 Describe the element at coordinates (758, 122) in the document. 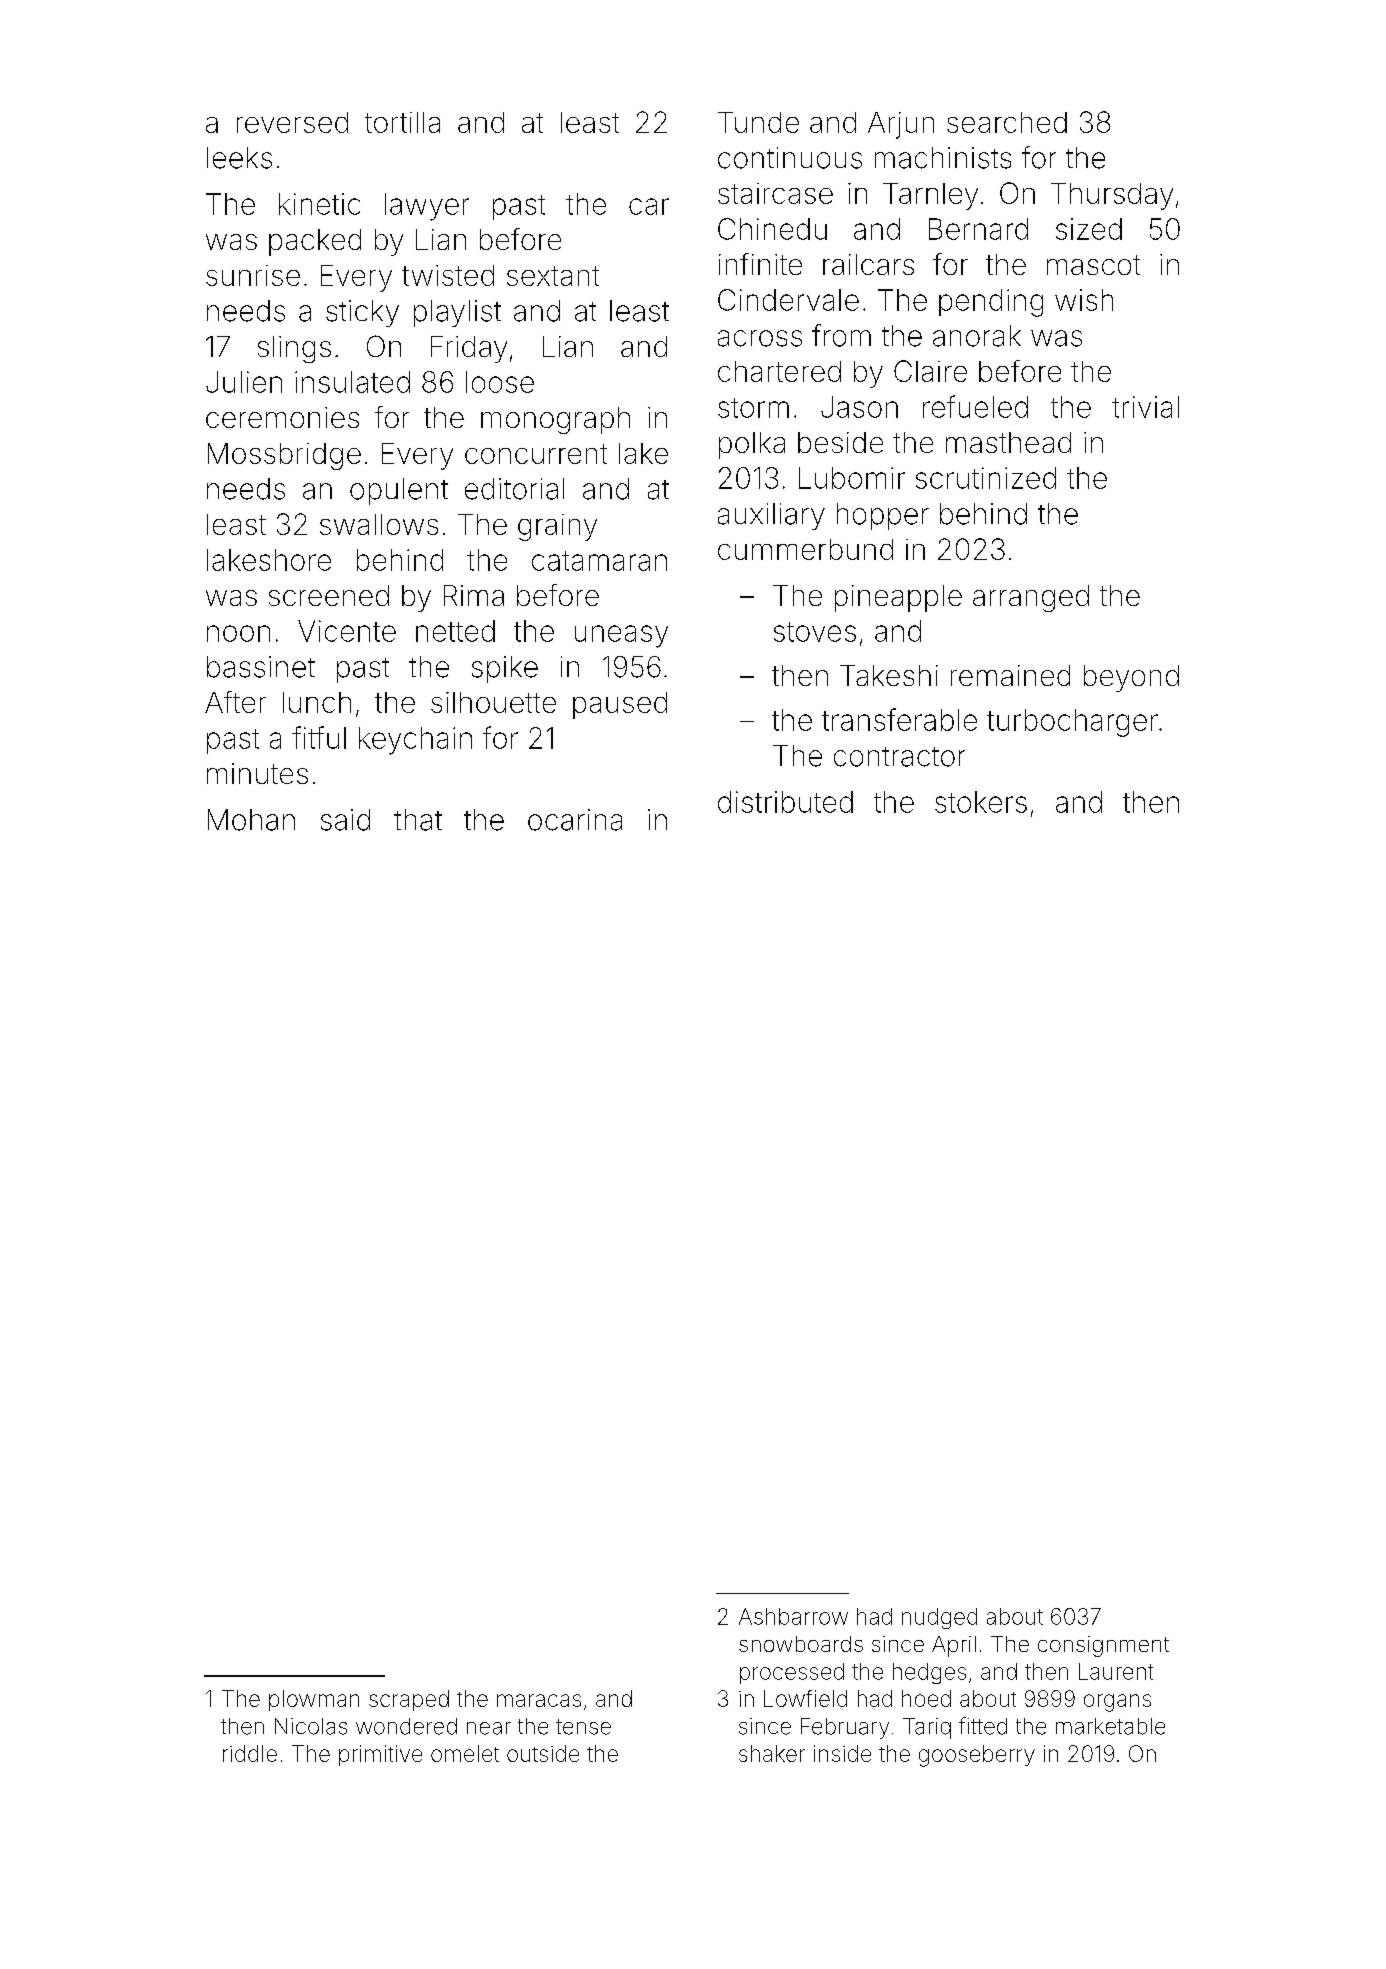

I see `Tunde` at that location.
